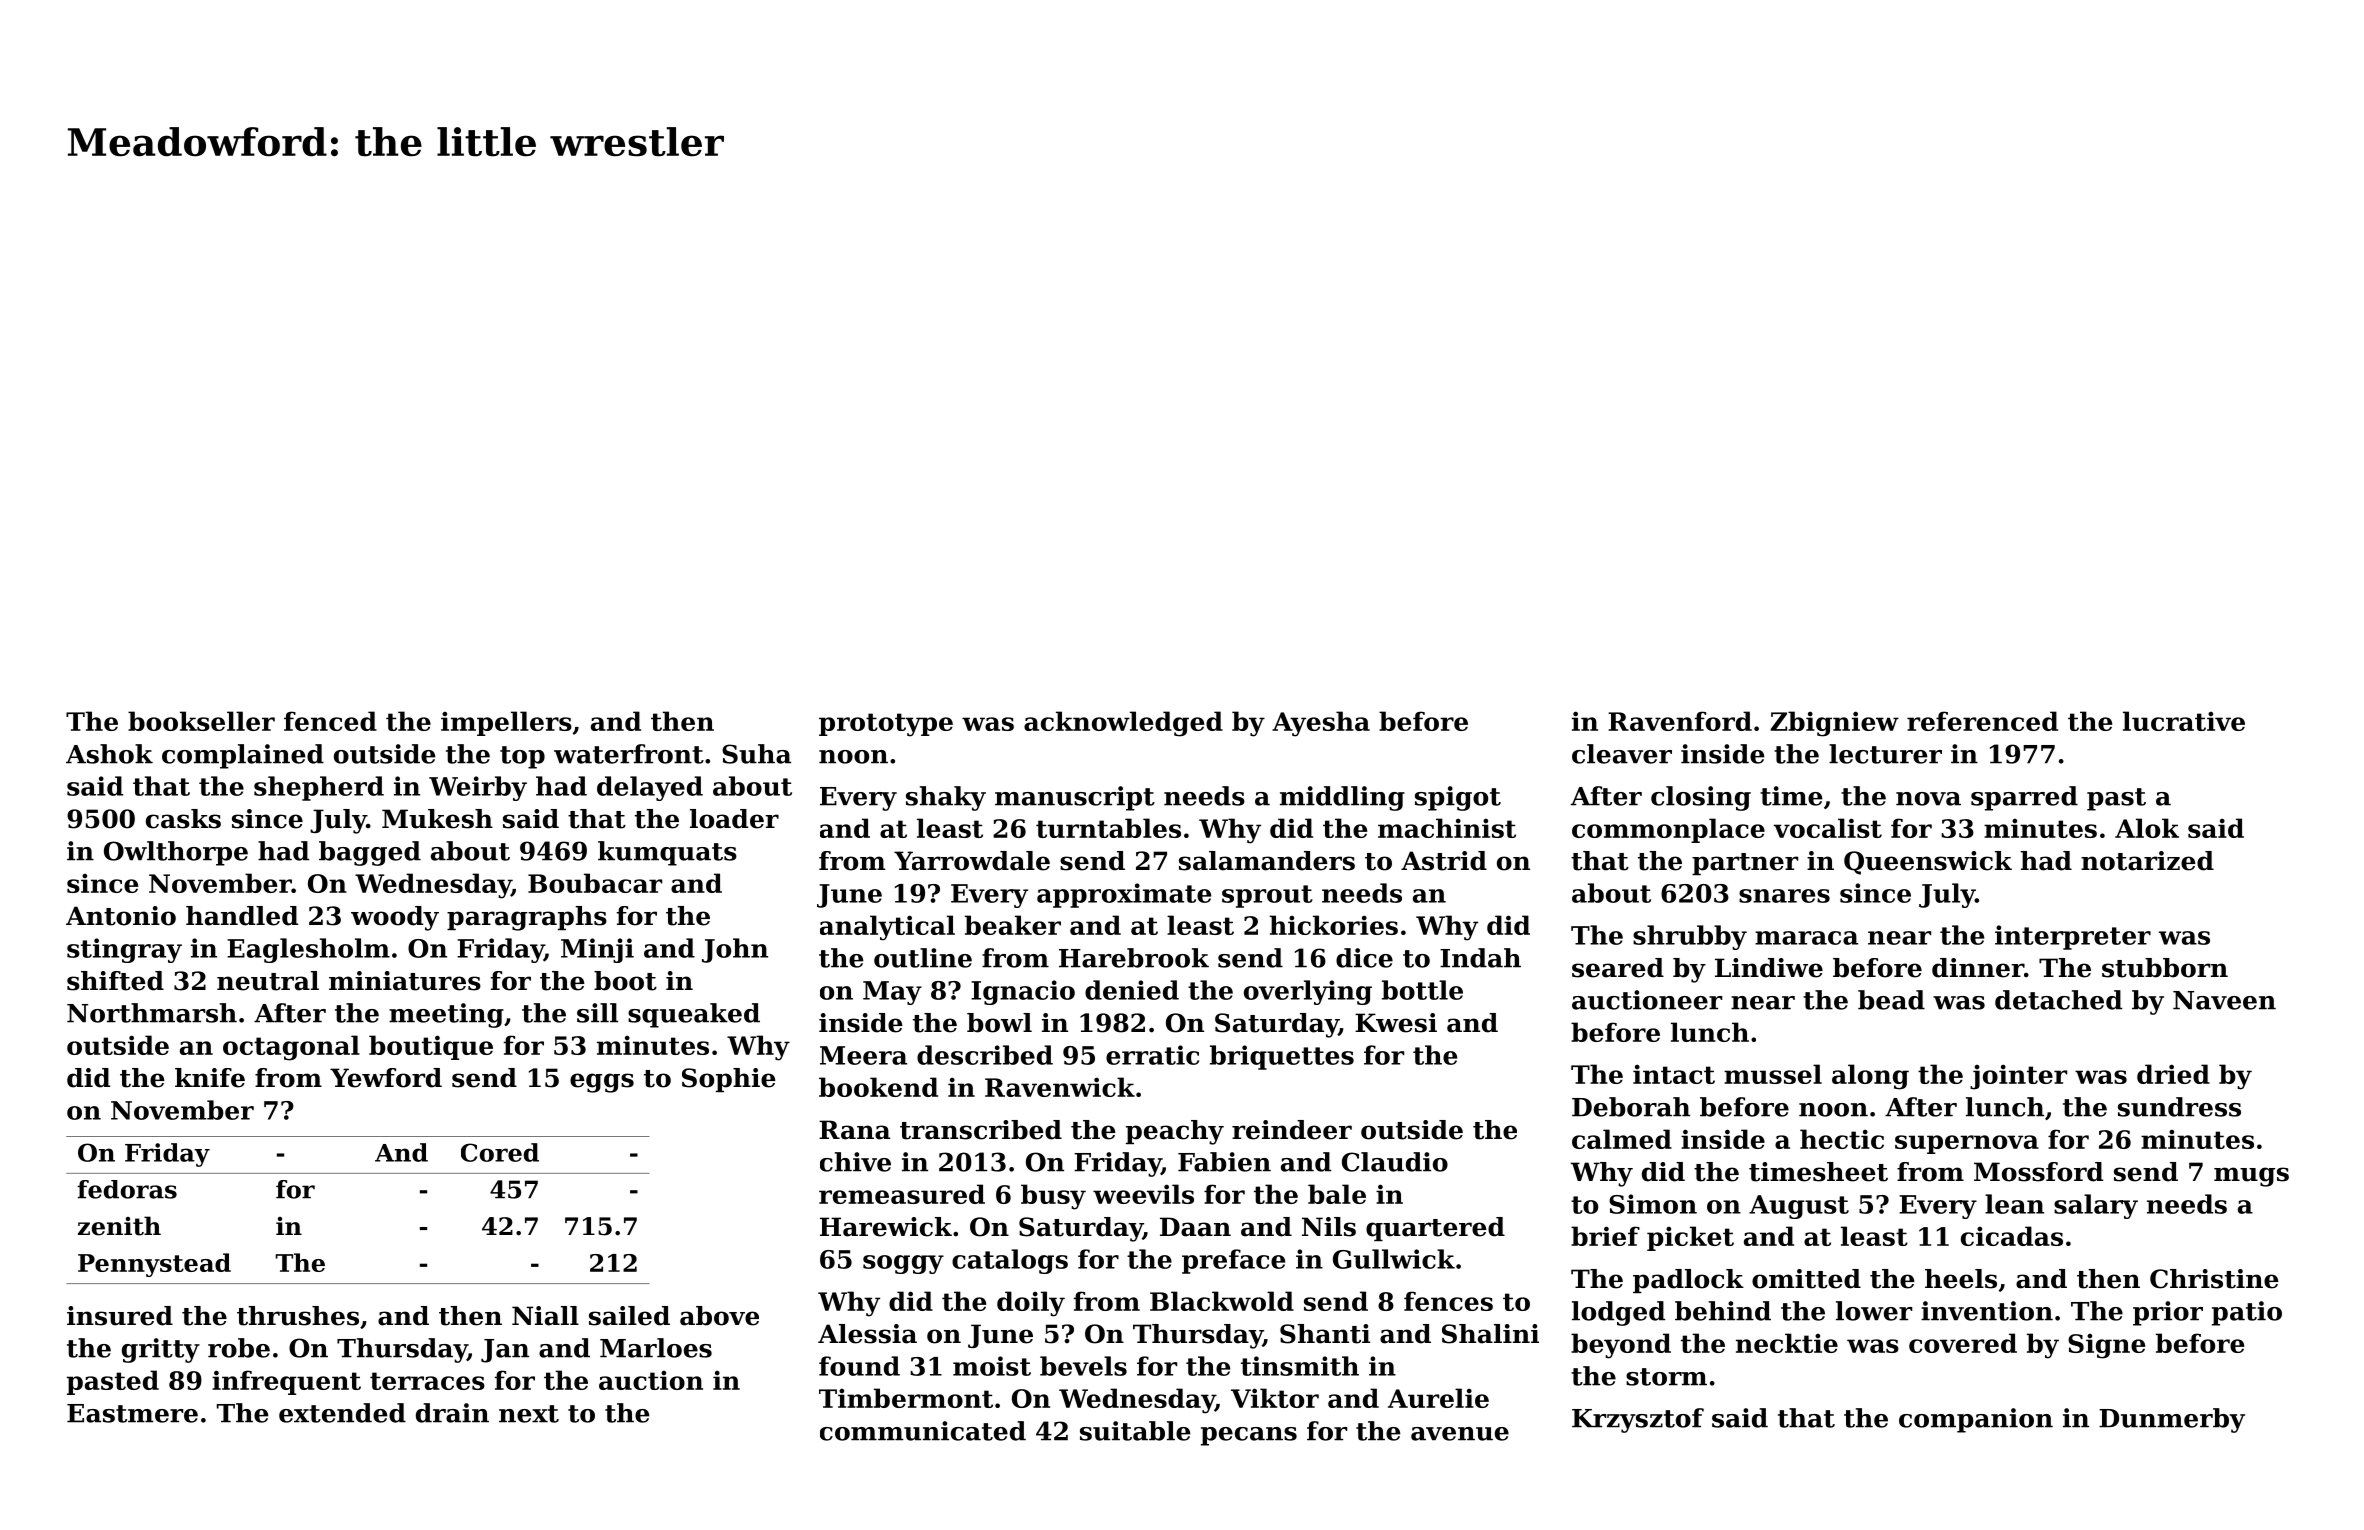  I want to click on hectic, so click(1842, 1139).
